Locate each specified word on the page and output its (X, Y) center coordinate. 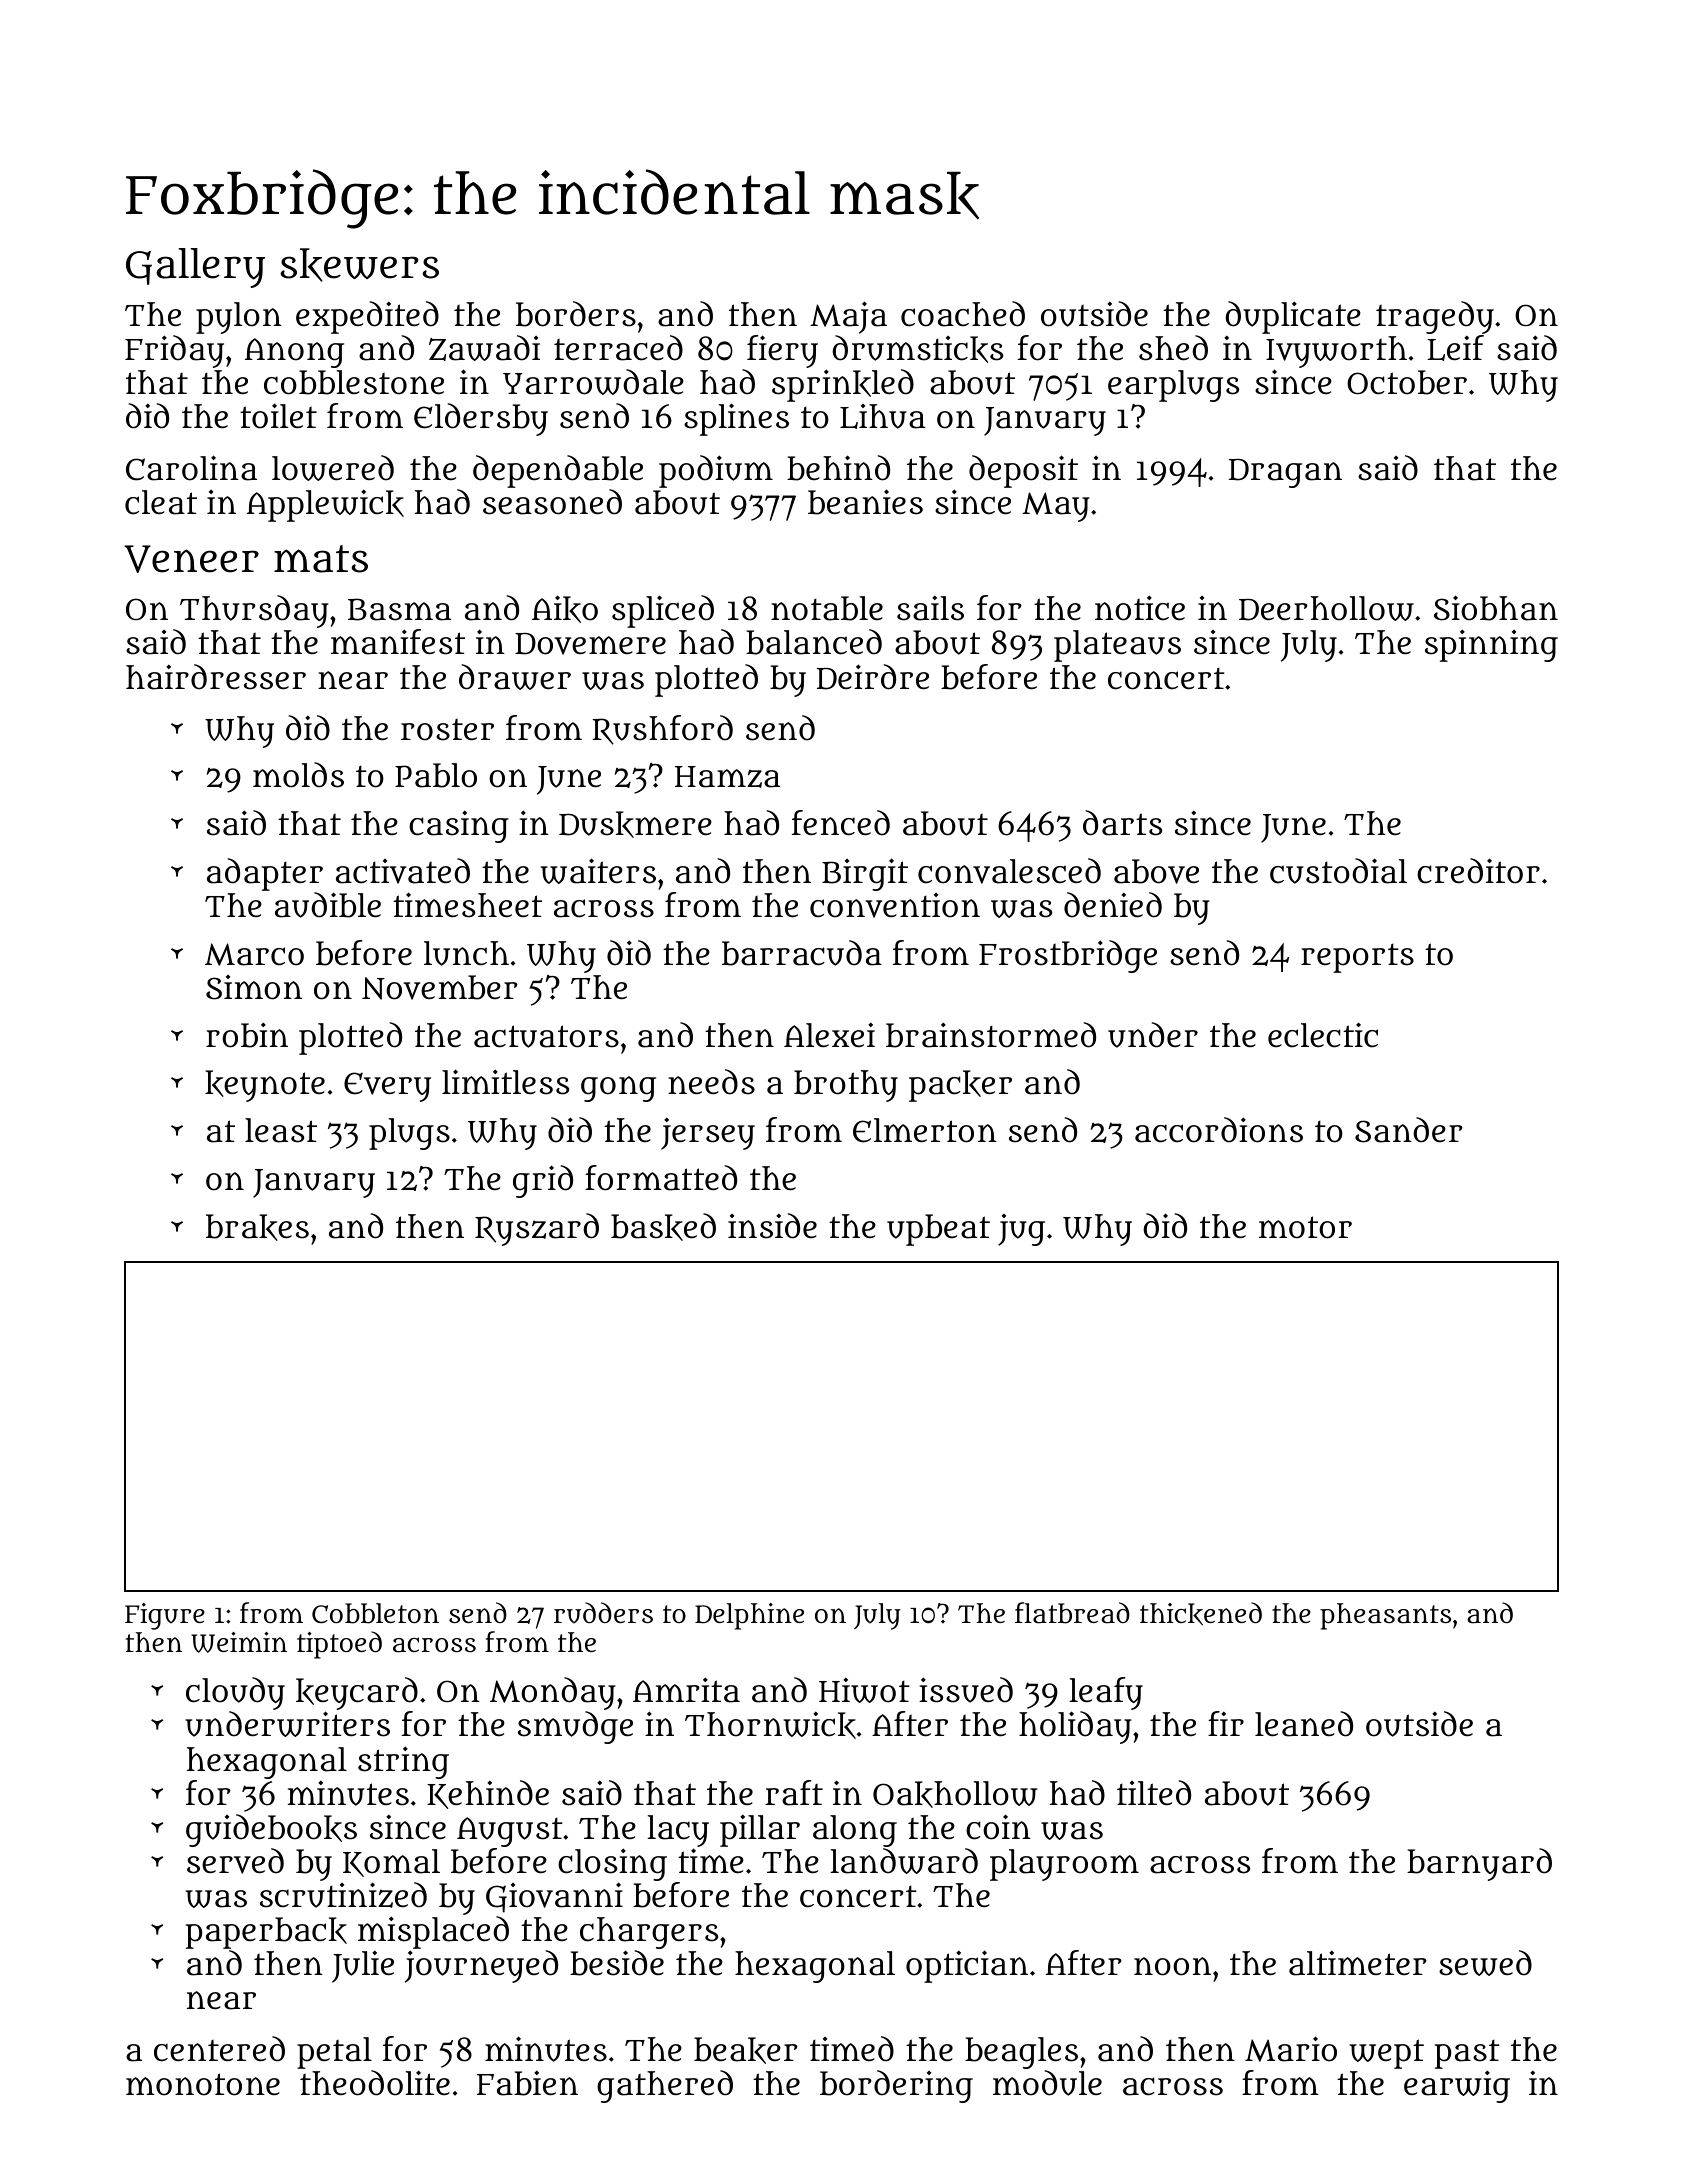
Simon (254, 987)
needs (711, 1082)
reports (1357, 958)
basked (663, 1227)
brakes (257, 1227)
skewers (359, 265)
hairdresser (216, 677)
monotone (203, 2084)
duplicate (1293, 317)
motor (1305, 1227)
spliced (663, 611)
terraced (618, 348)
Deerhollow (1326, 608)
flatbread (1072, 1613)
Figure (165, 1616)
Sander (1409, 1130)
